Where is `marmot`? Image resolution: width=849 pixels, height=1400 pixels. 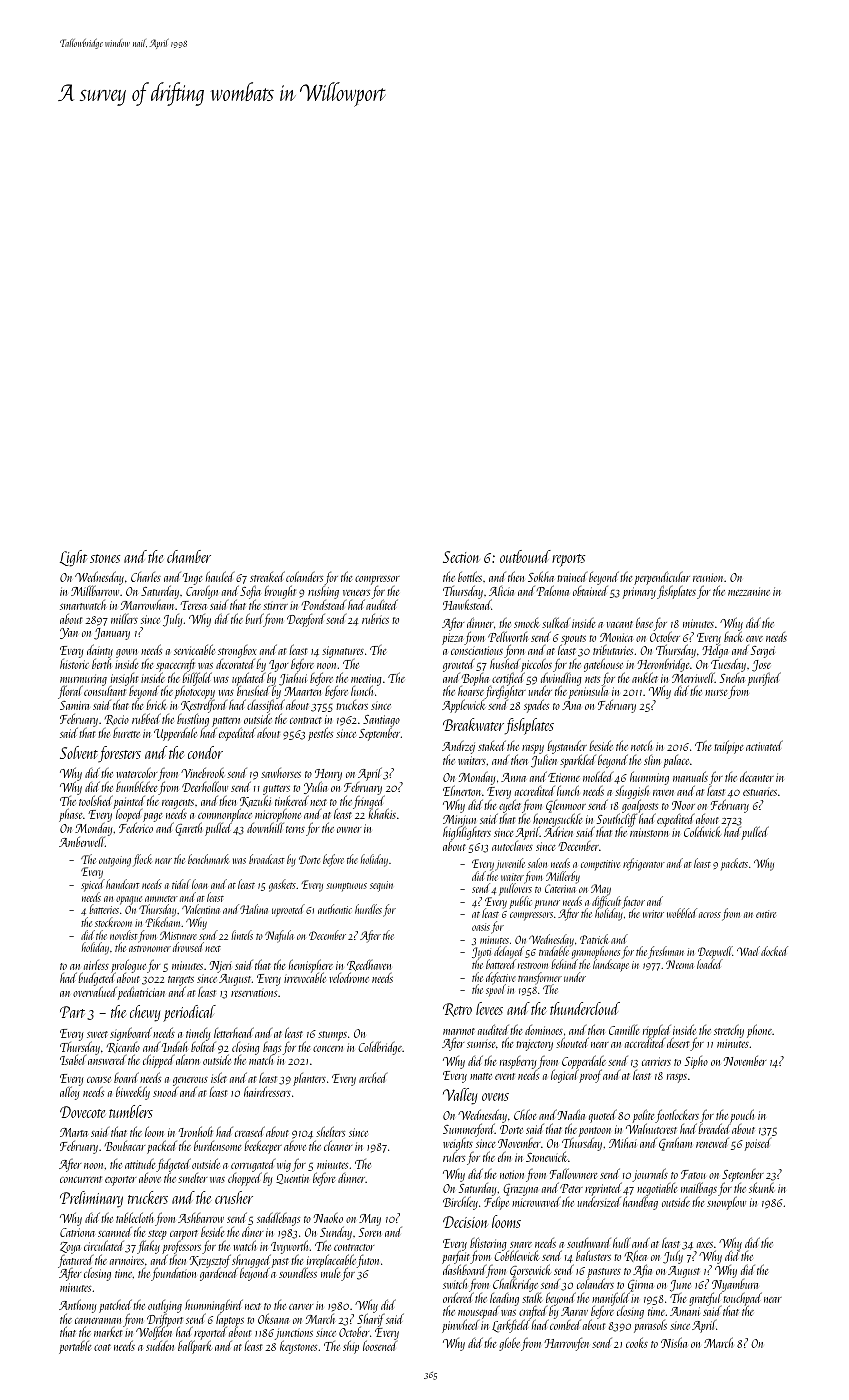 marmot is located at coordinates (459, 1031).
